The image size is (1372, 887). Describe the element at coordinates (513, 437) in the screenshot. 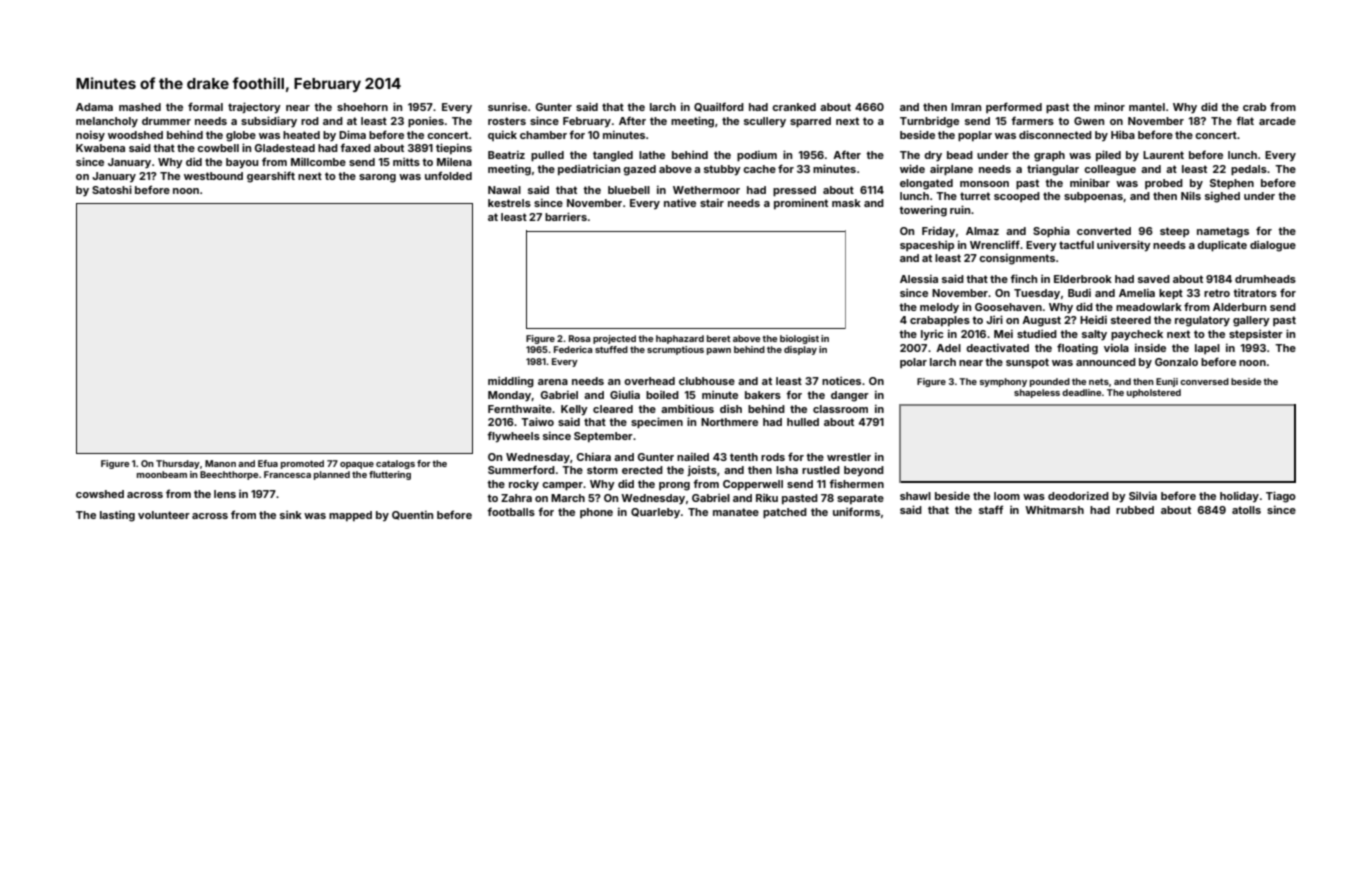

I see `flywheels` at that location.
